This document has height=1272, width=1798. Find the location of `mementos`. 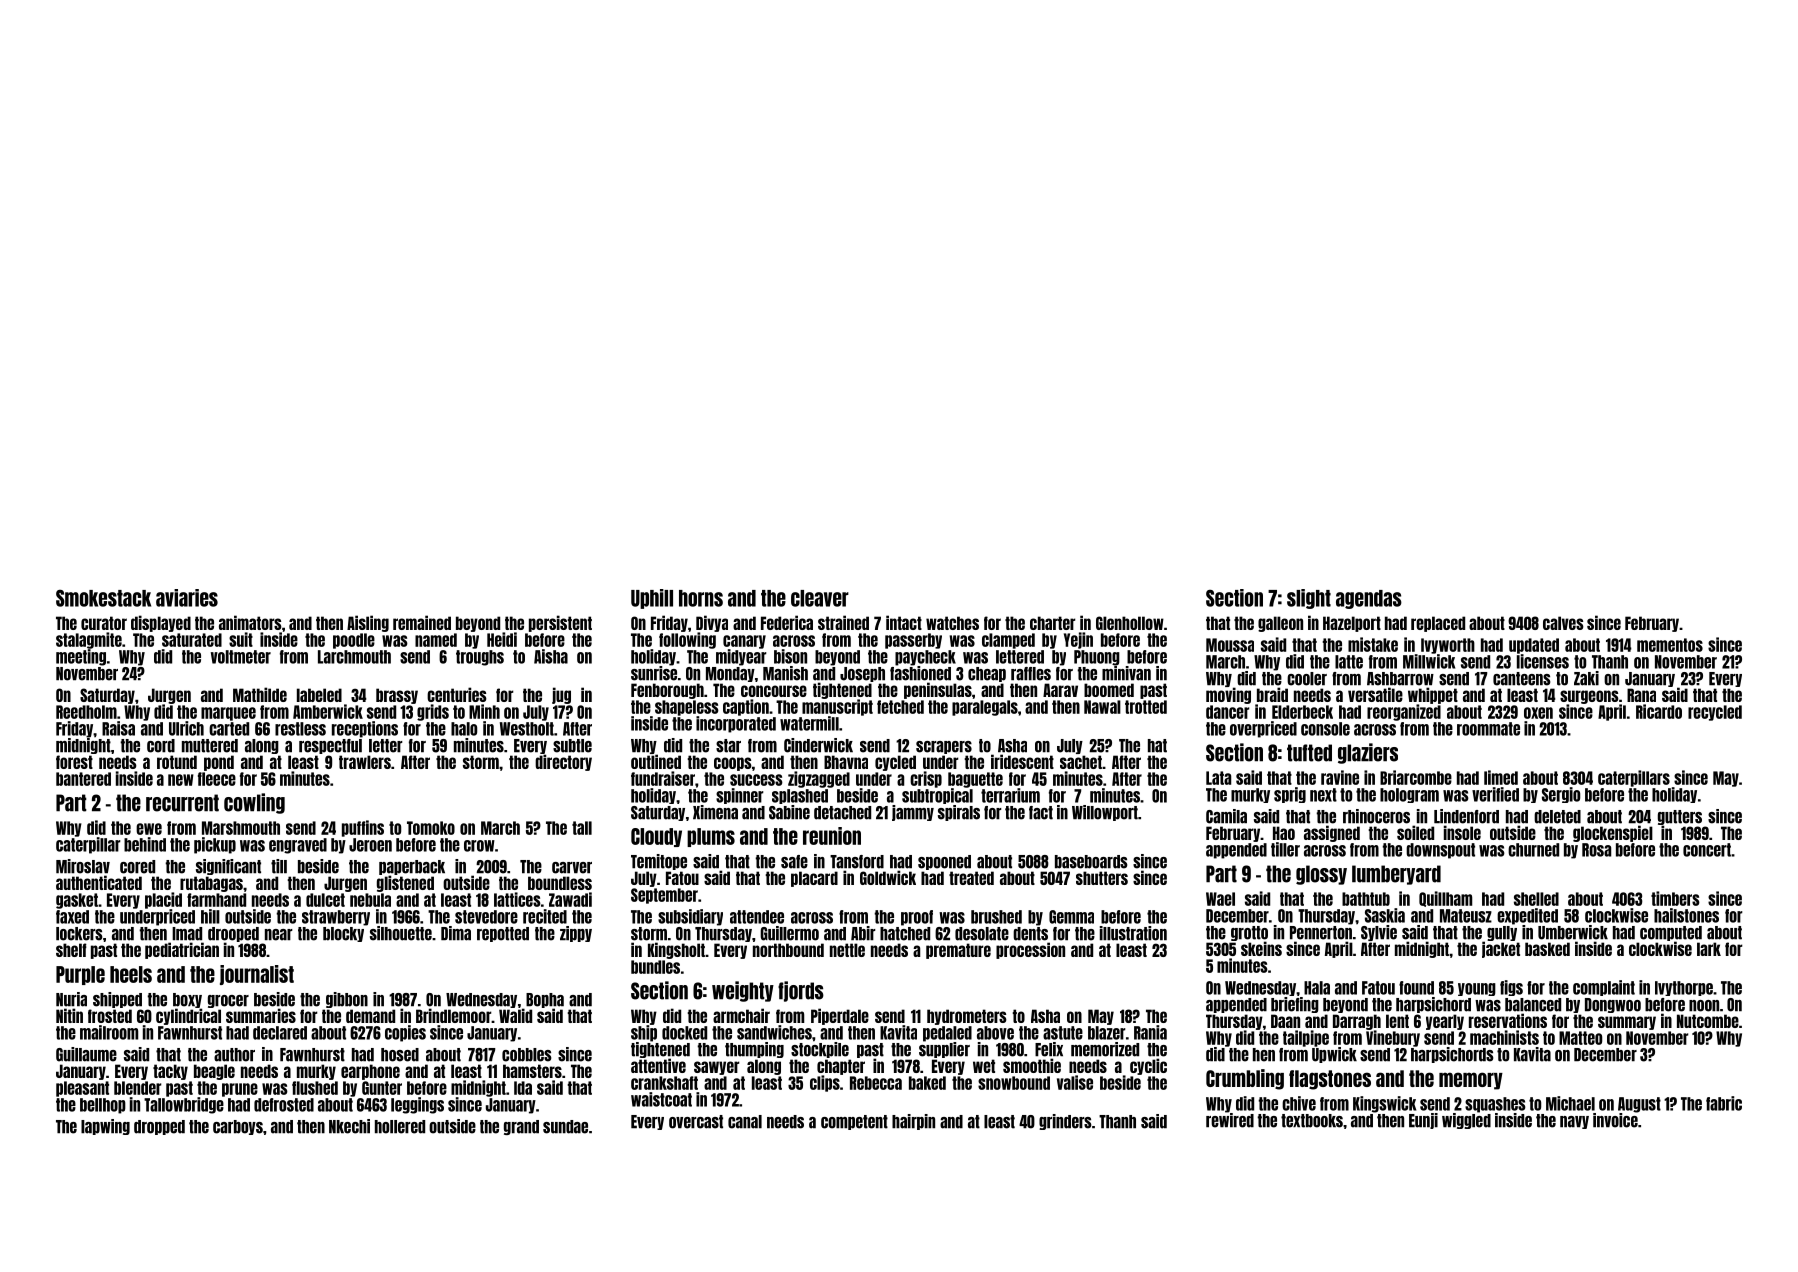

mementos is located at coordinates (1670, 645).
